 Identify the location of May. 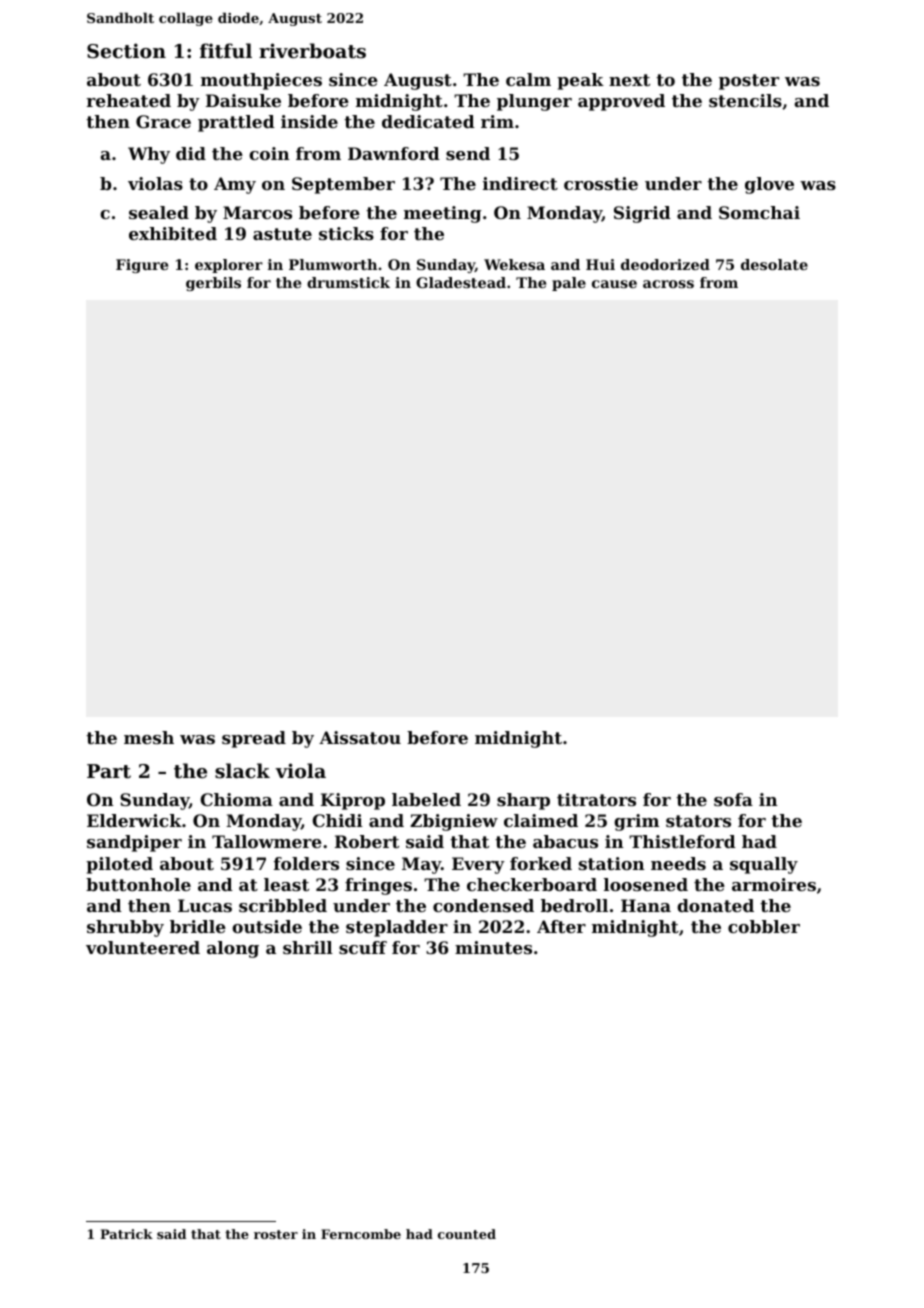
(421, 865).
